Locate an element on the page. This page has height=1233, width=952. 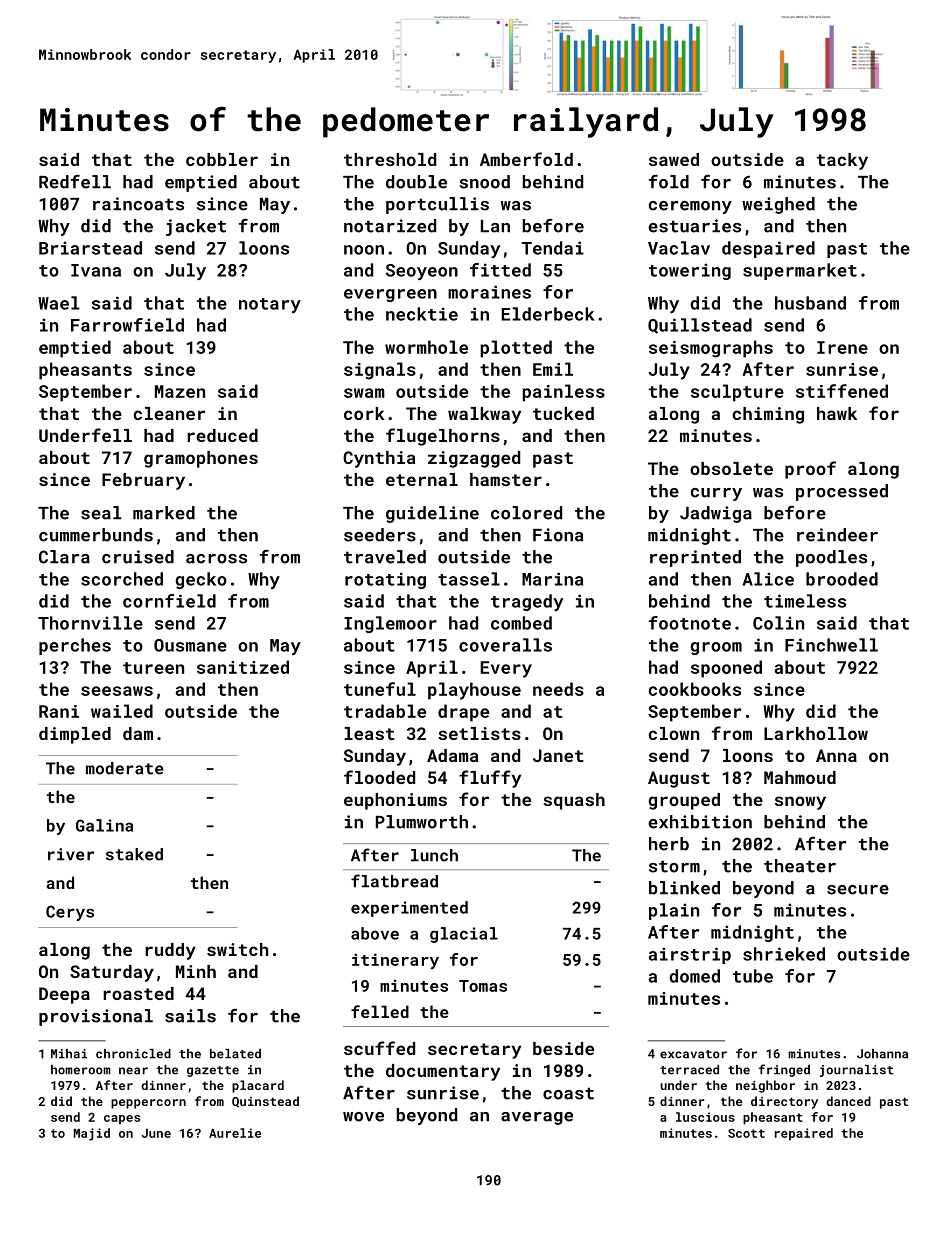
gramophones is located at coordinates (201, 459).
